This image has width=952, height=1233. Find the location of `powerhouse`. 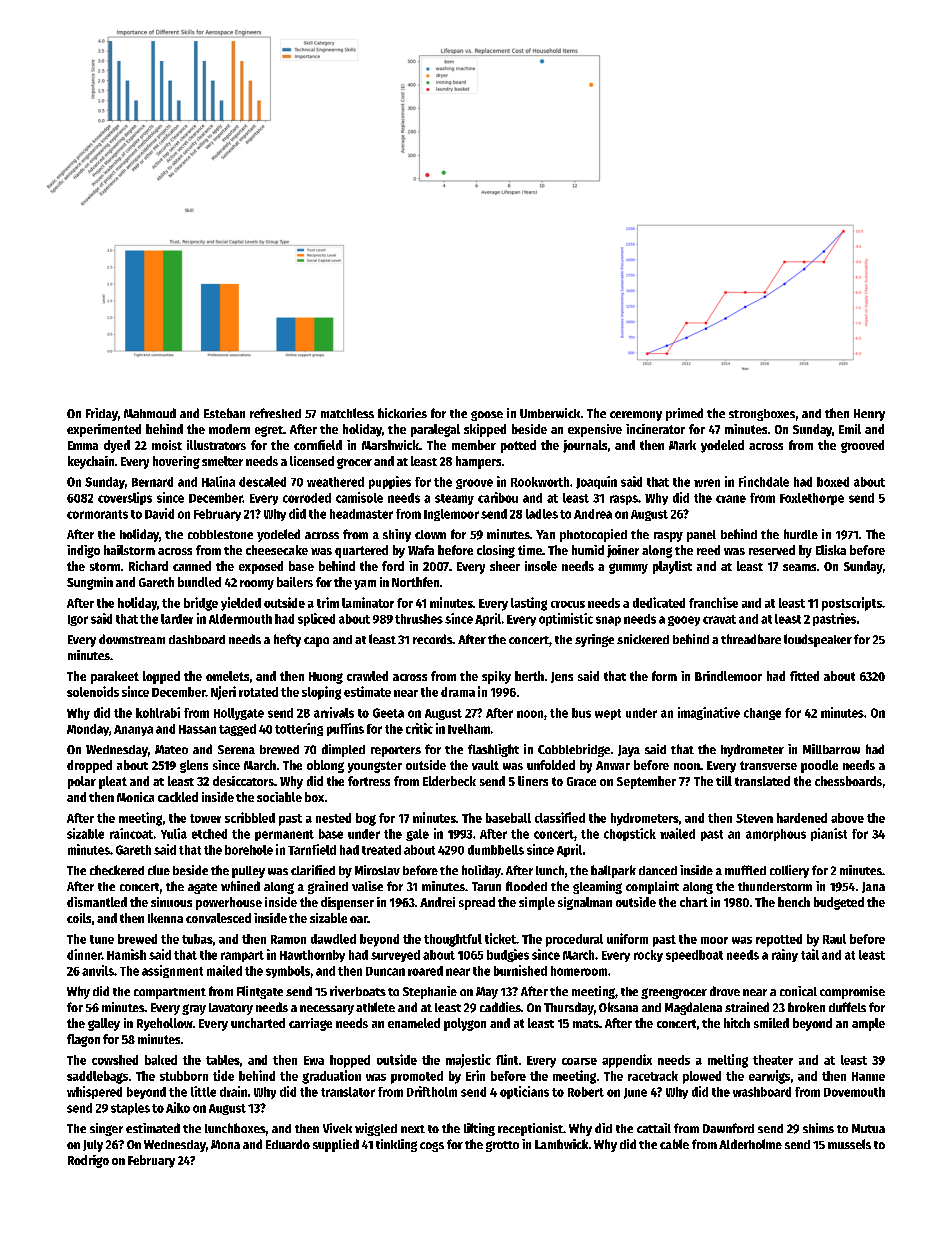

powerhouse is located at coordinates (229, 903).
